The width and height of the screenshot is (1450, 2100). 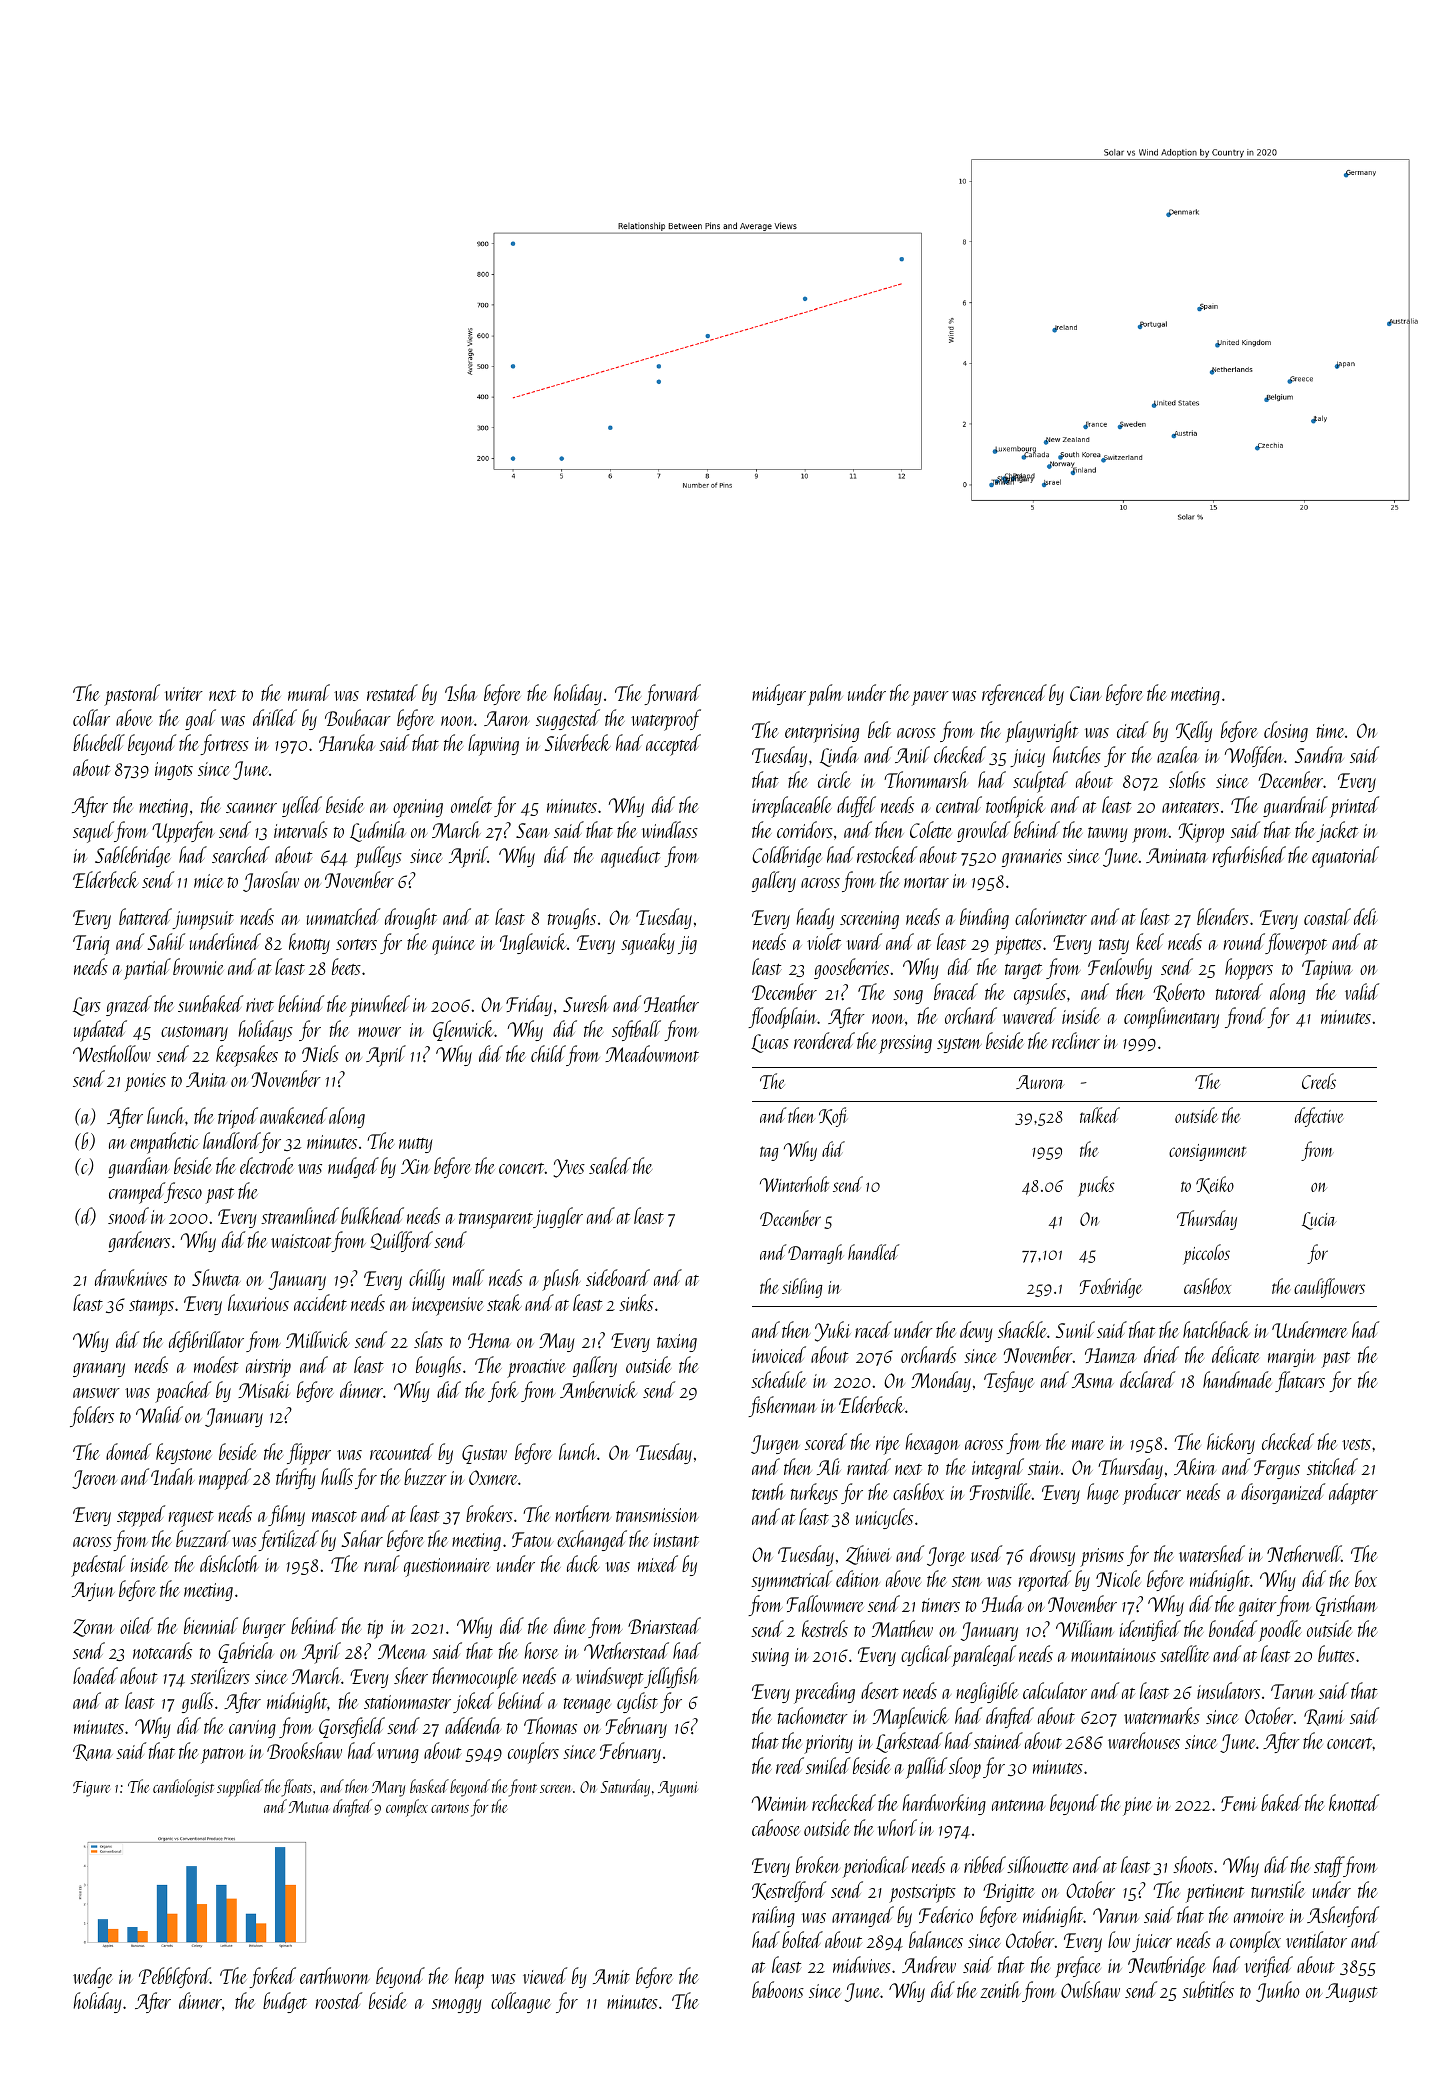 What do you see at coordinates (1150, 941) in the screenshot?
I see `keel` at bounding box center [1150, 941].
